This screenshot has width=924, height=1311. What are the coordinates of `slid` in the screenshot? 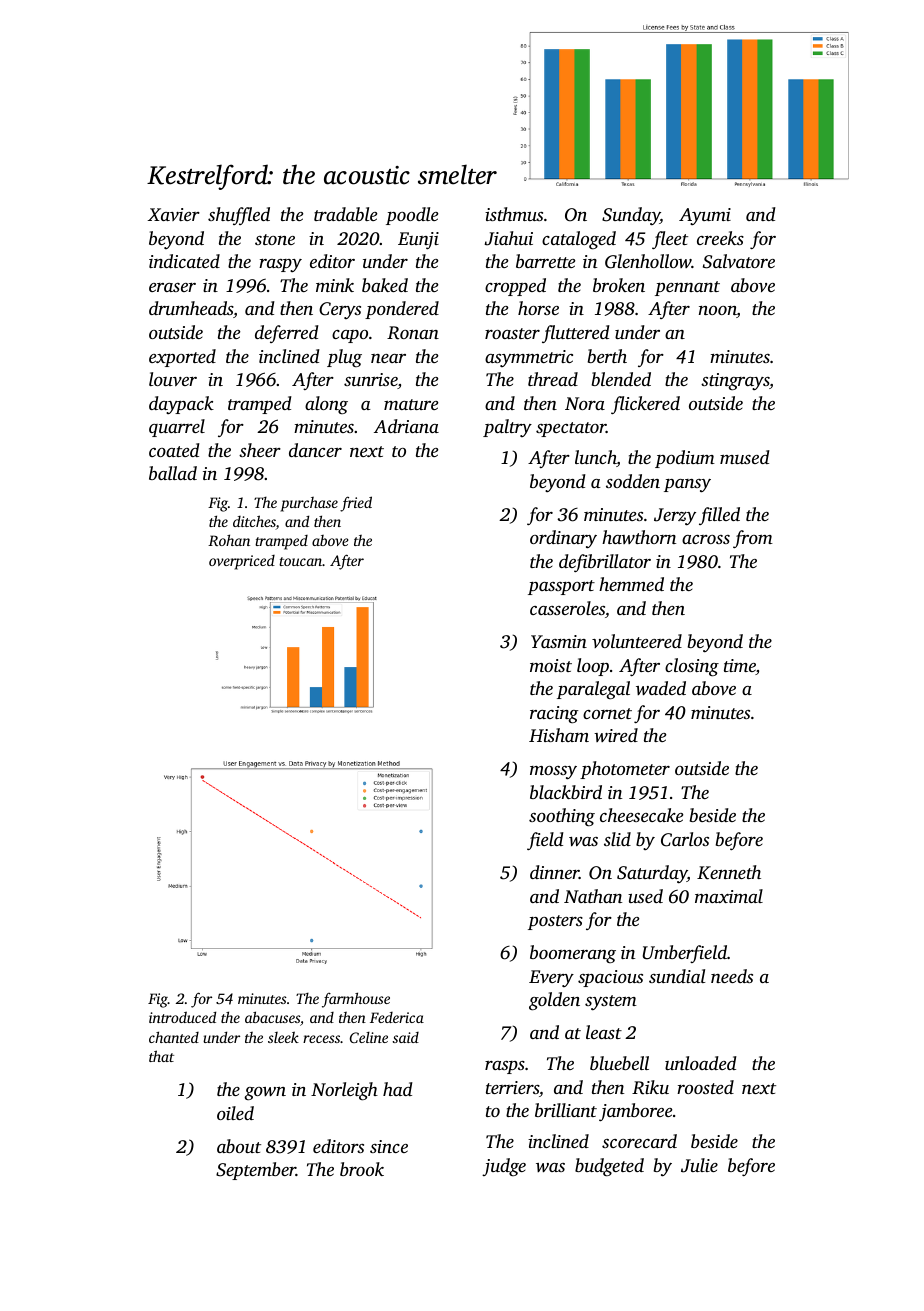 It's located at (617, 839).
